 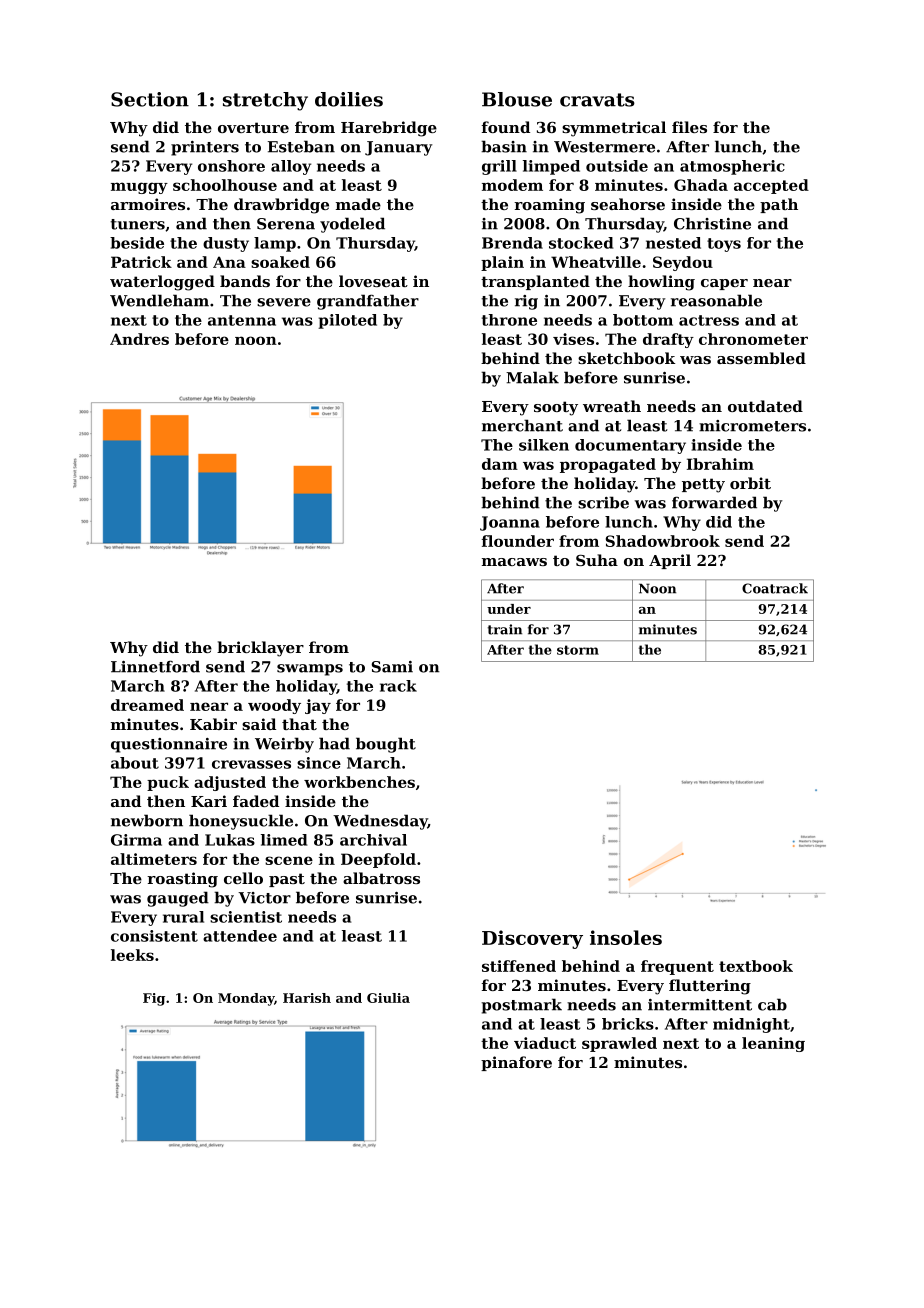 What do you see at coordinates (154, 859) in the image?
I see `altimeters` at bounding box center [154, 859].
